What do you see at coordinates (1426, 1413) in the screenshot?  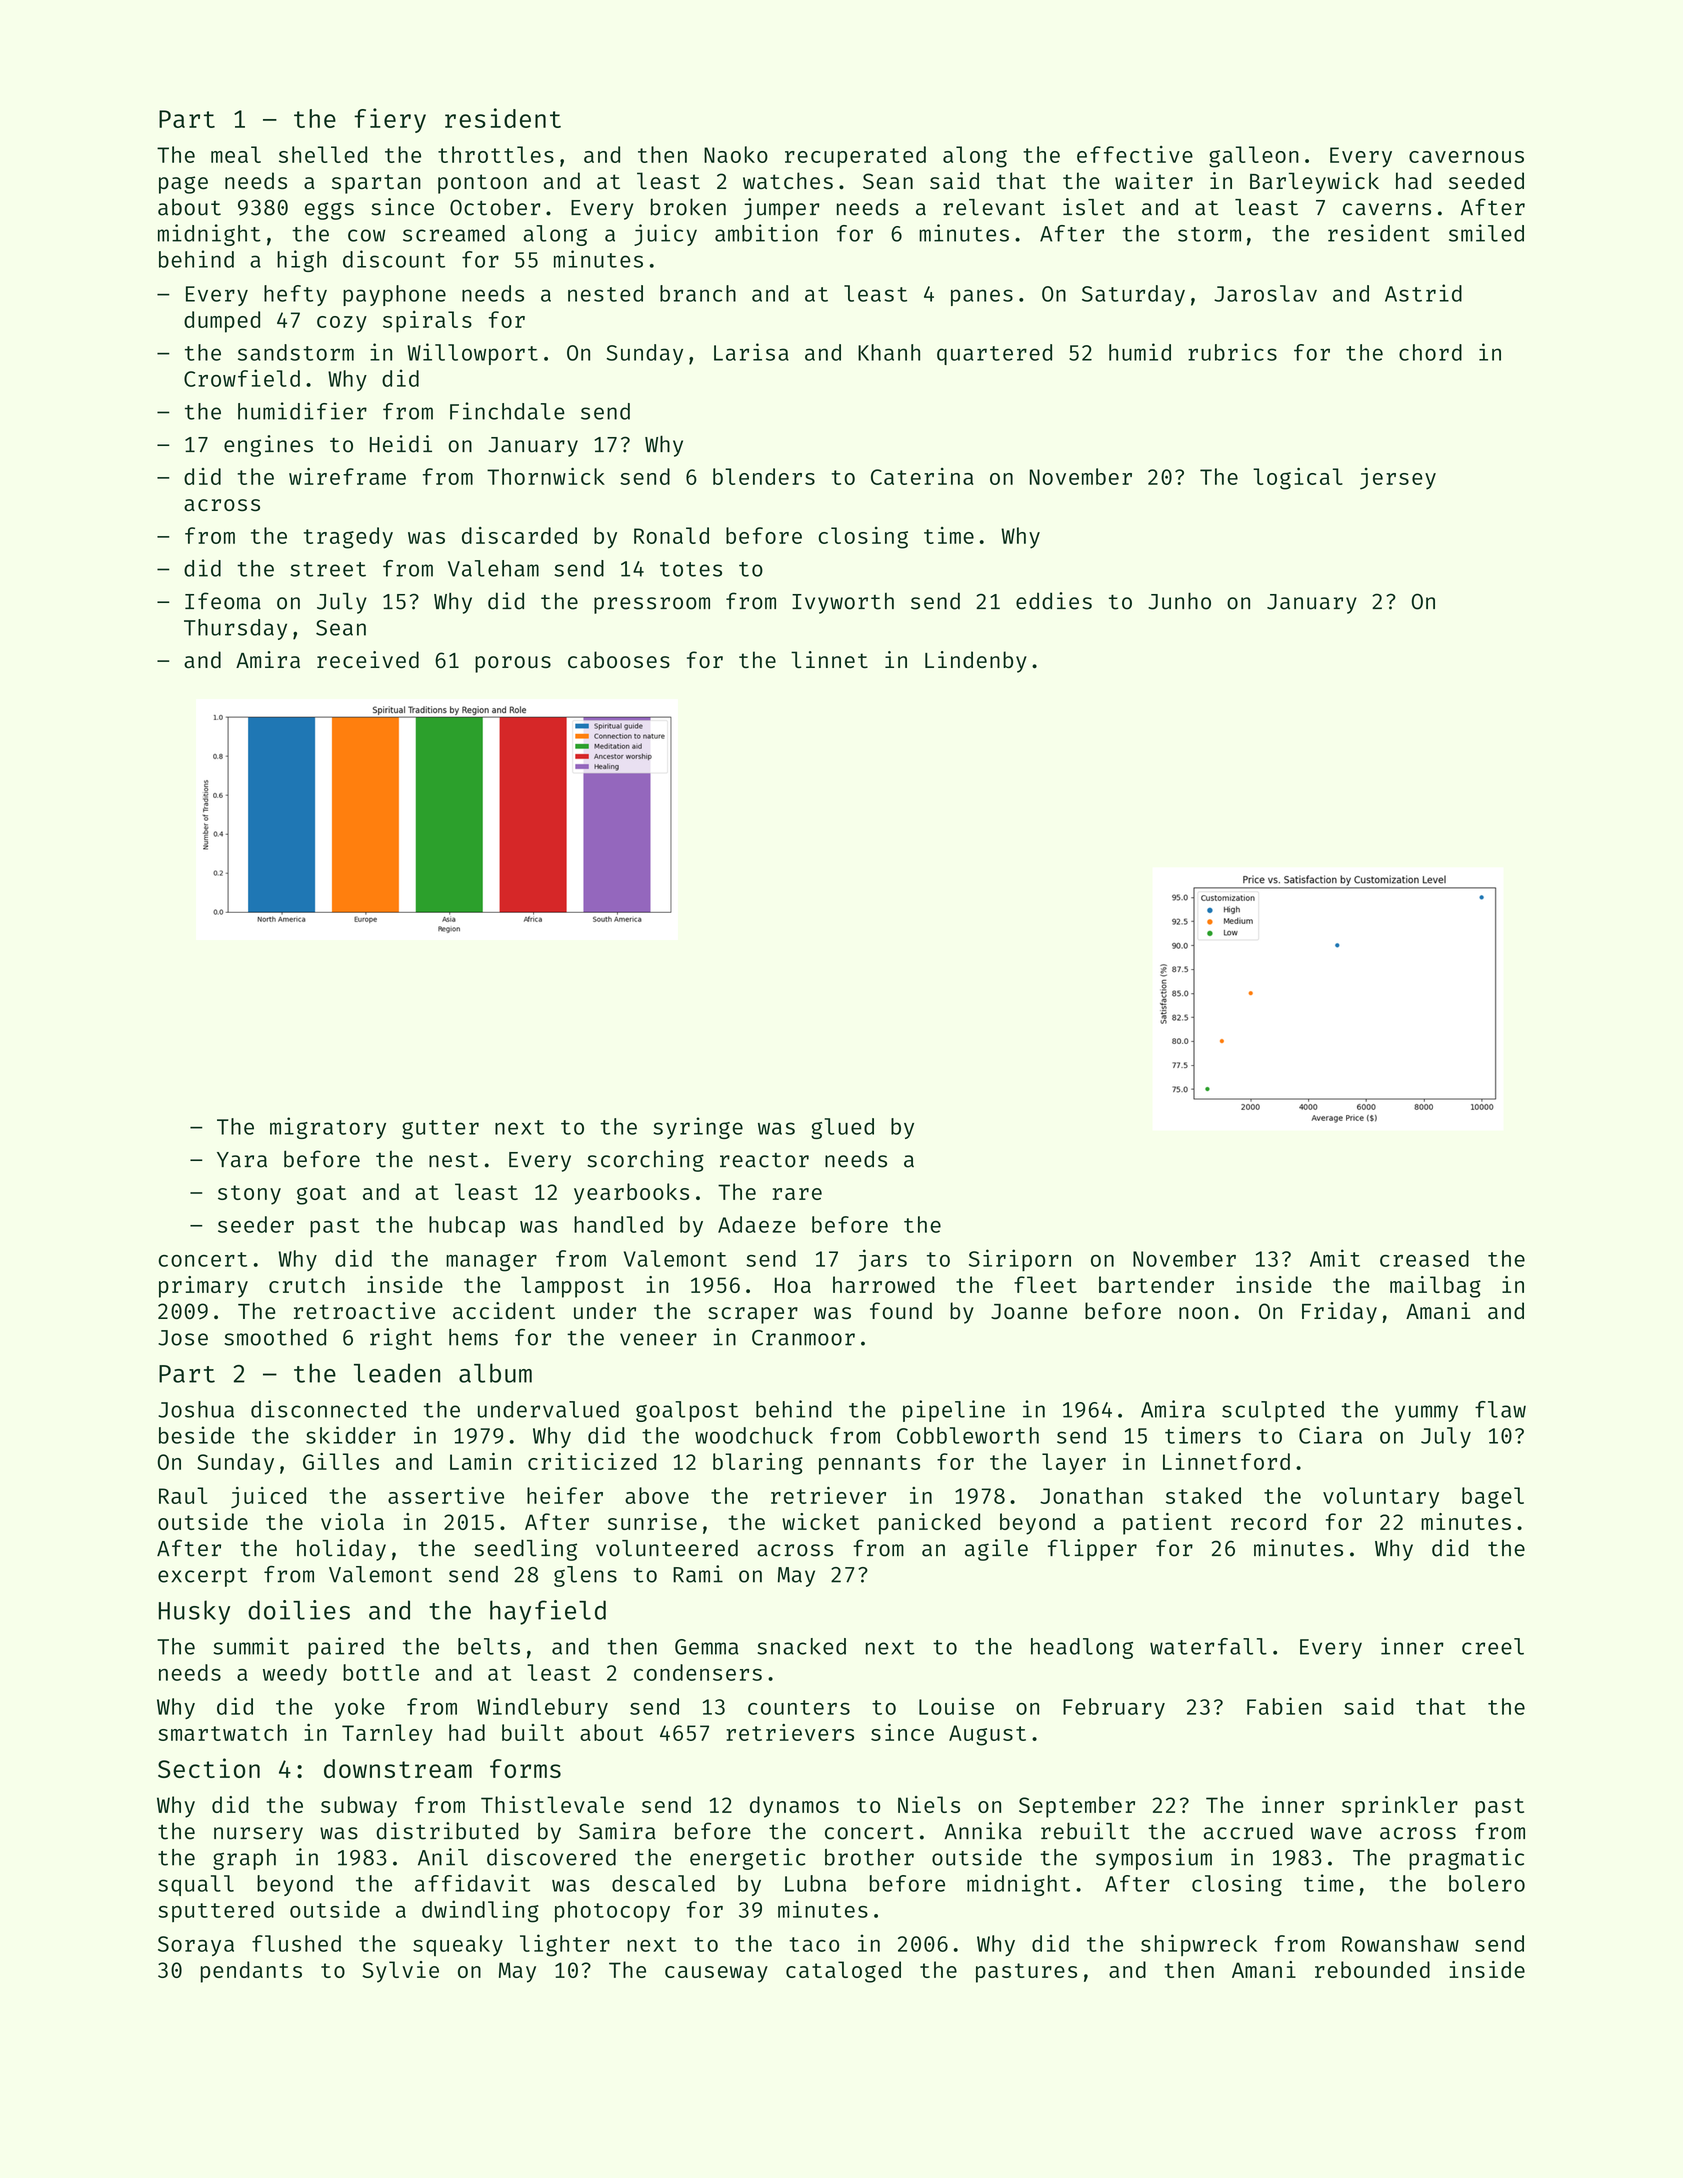 I see `yummy` at bounding box center [1426, 1413].
